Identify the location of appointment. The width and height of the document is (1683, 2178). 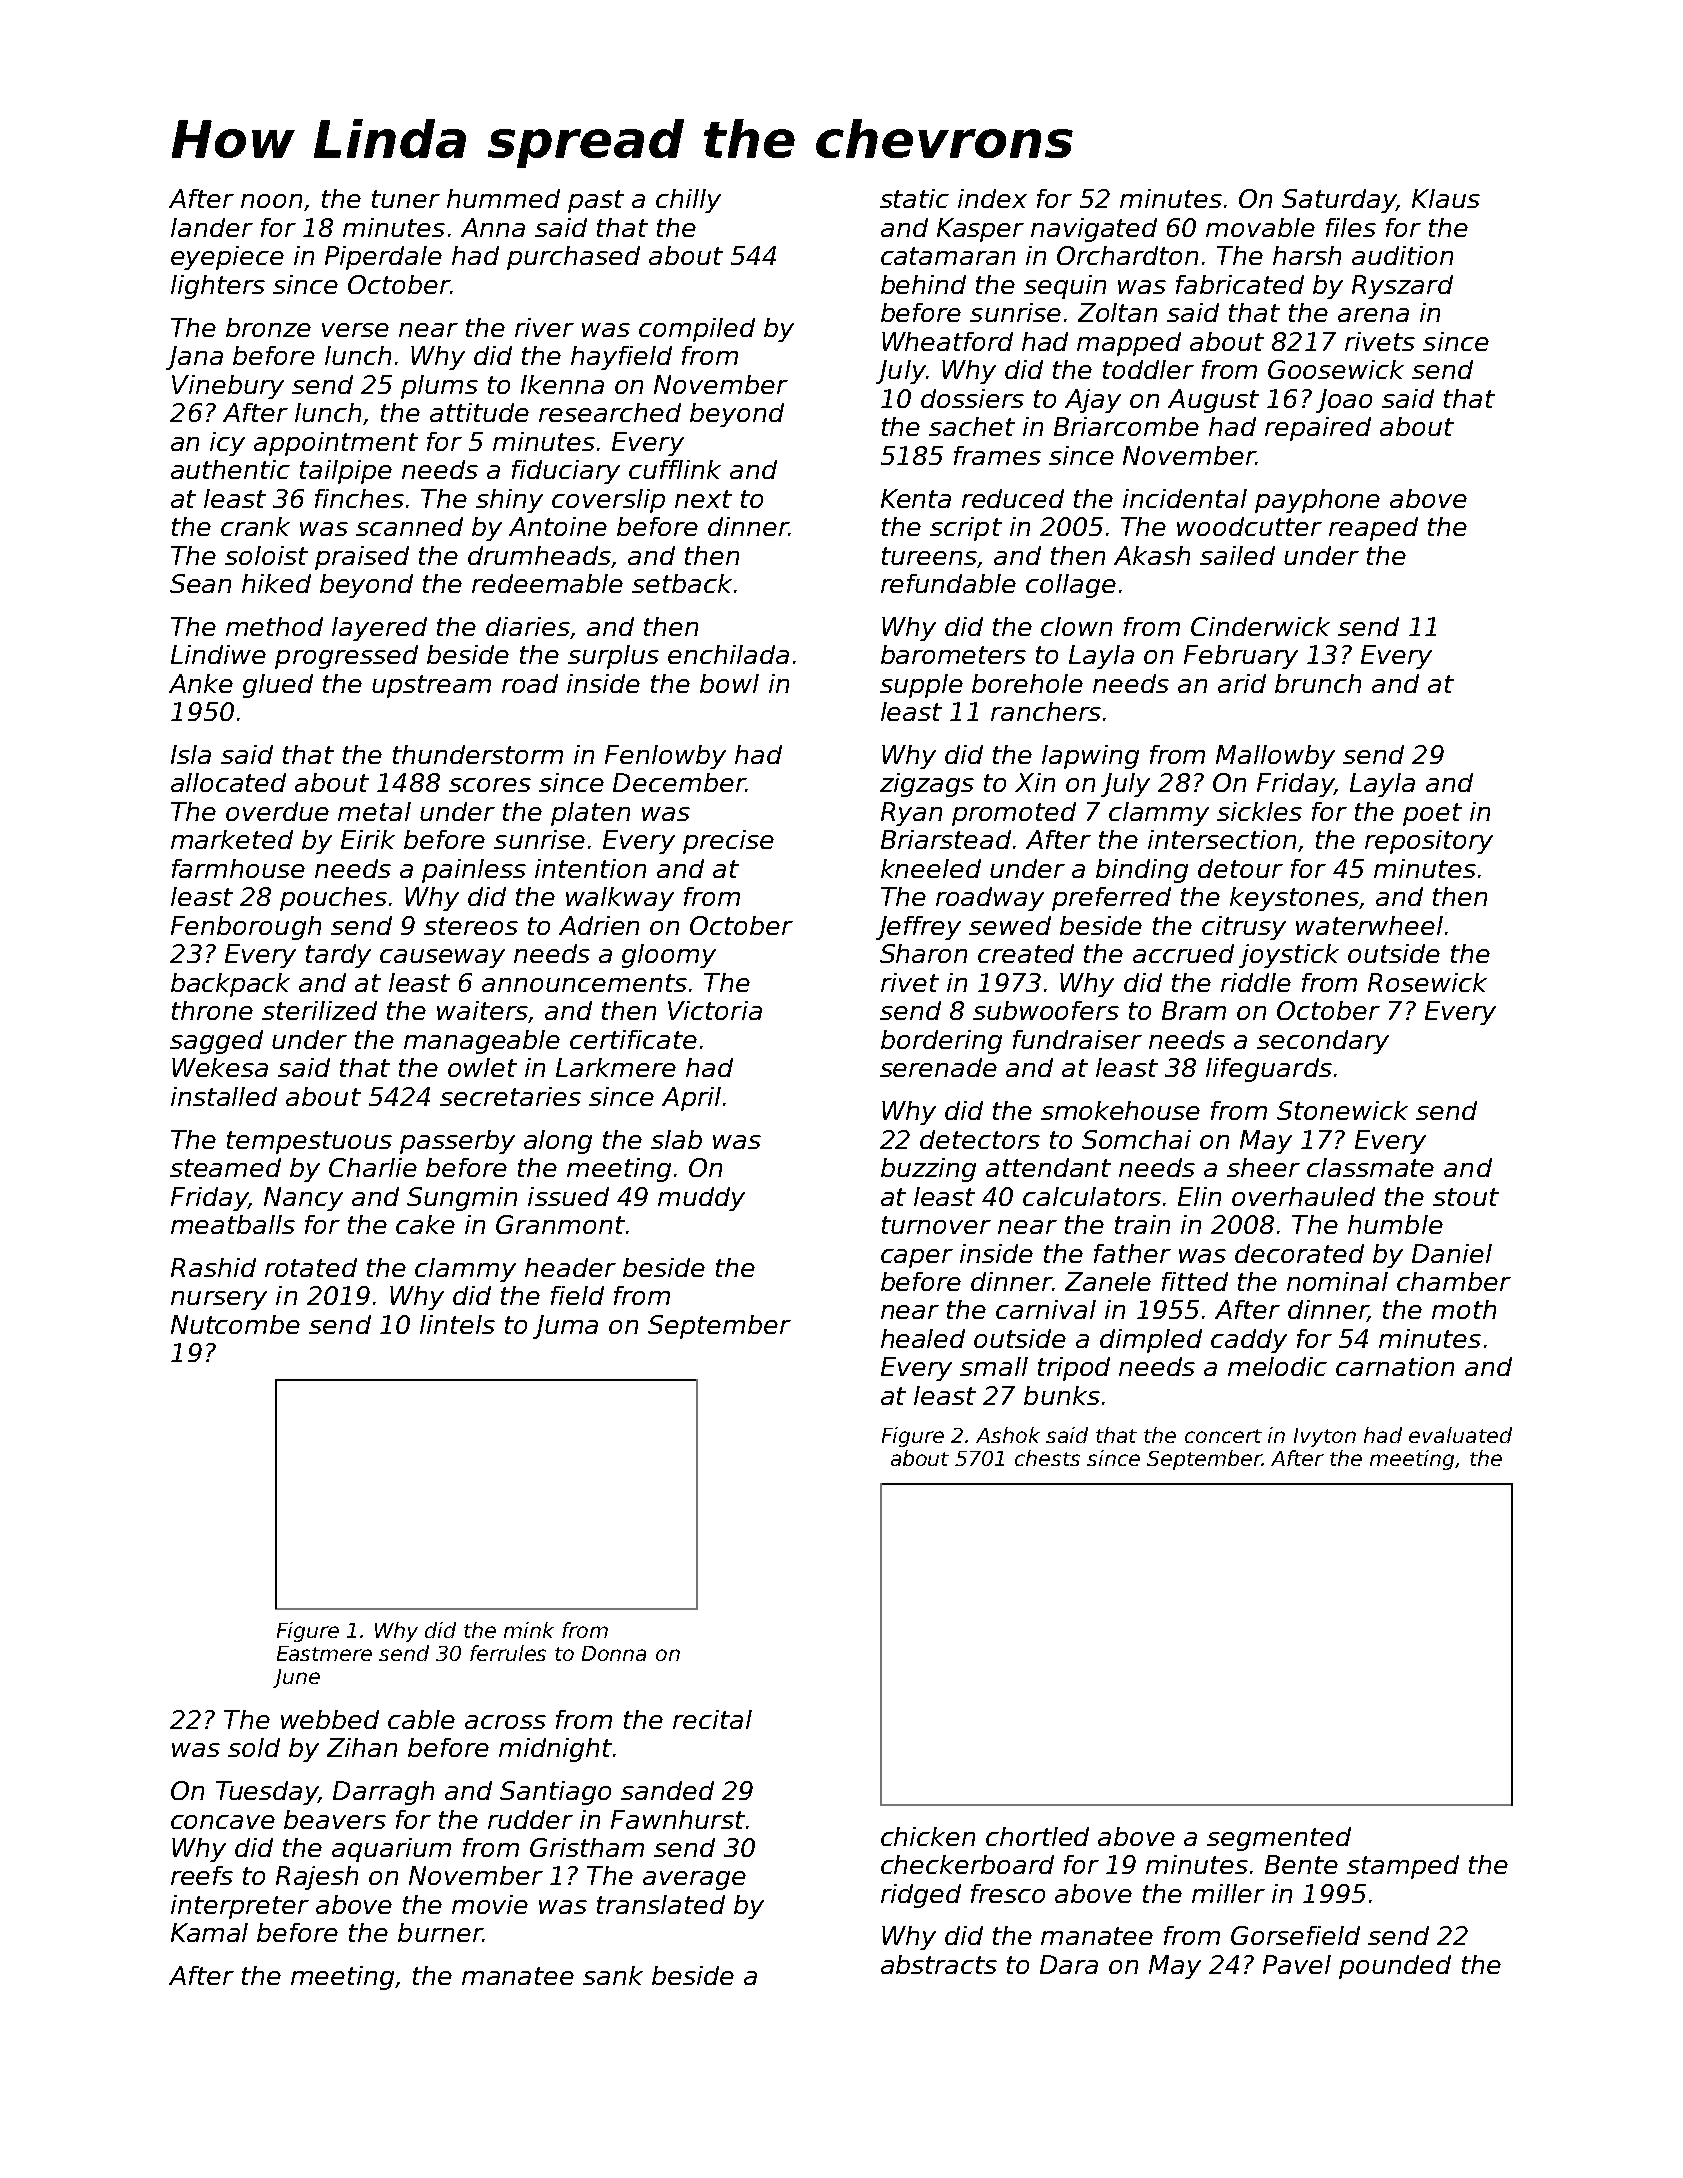
(336, 444).
